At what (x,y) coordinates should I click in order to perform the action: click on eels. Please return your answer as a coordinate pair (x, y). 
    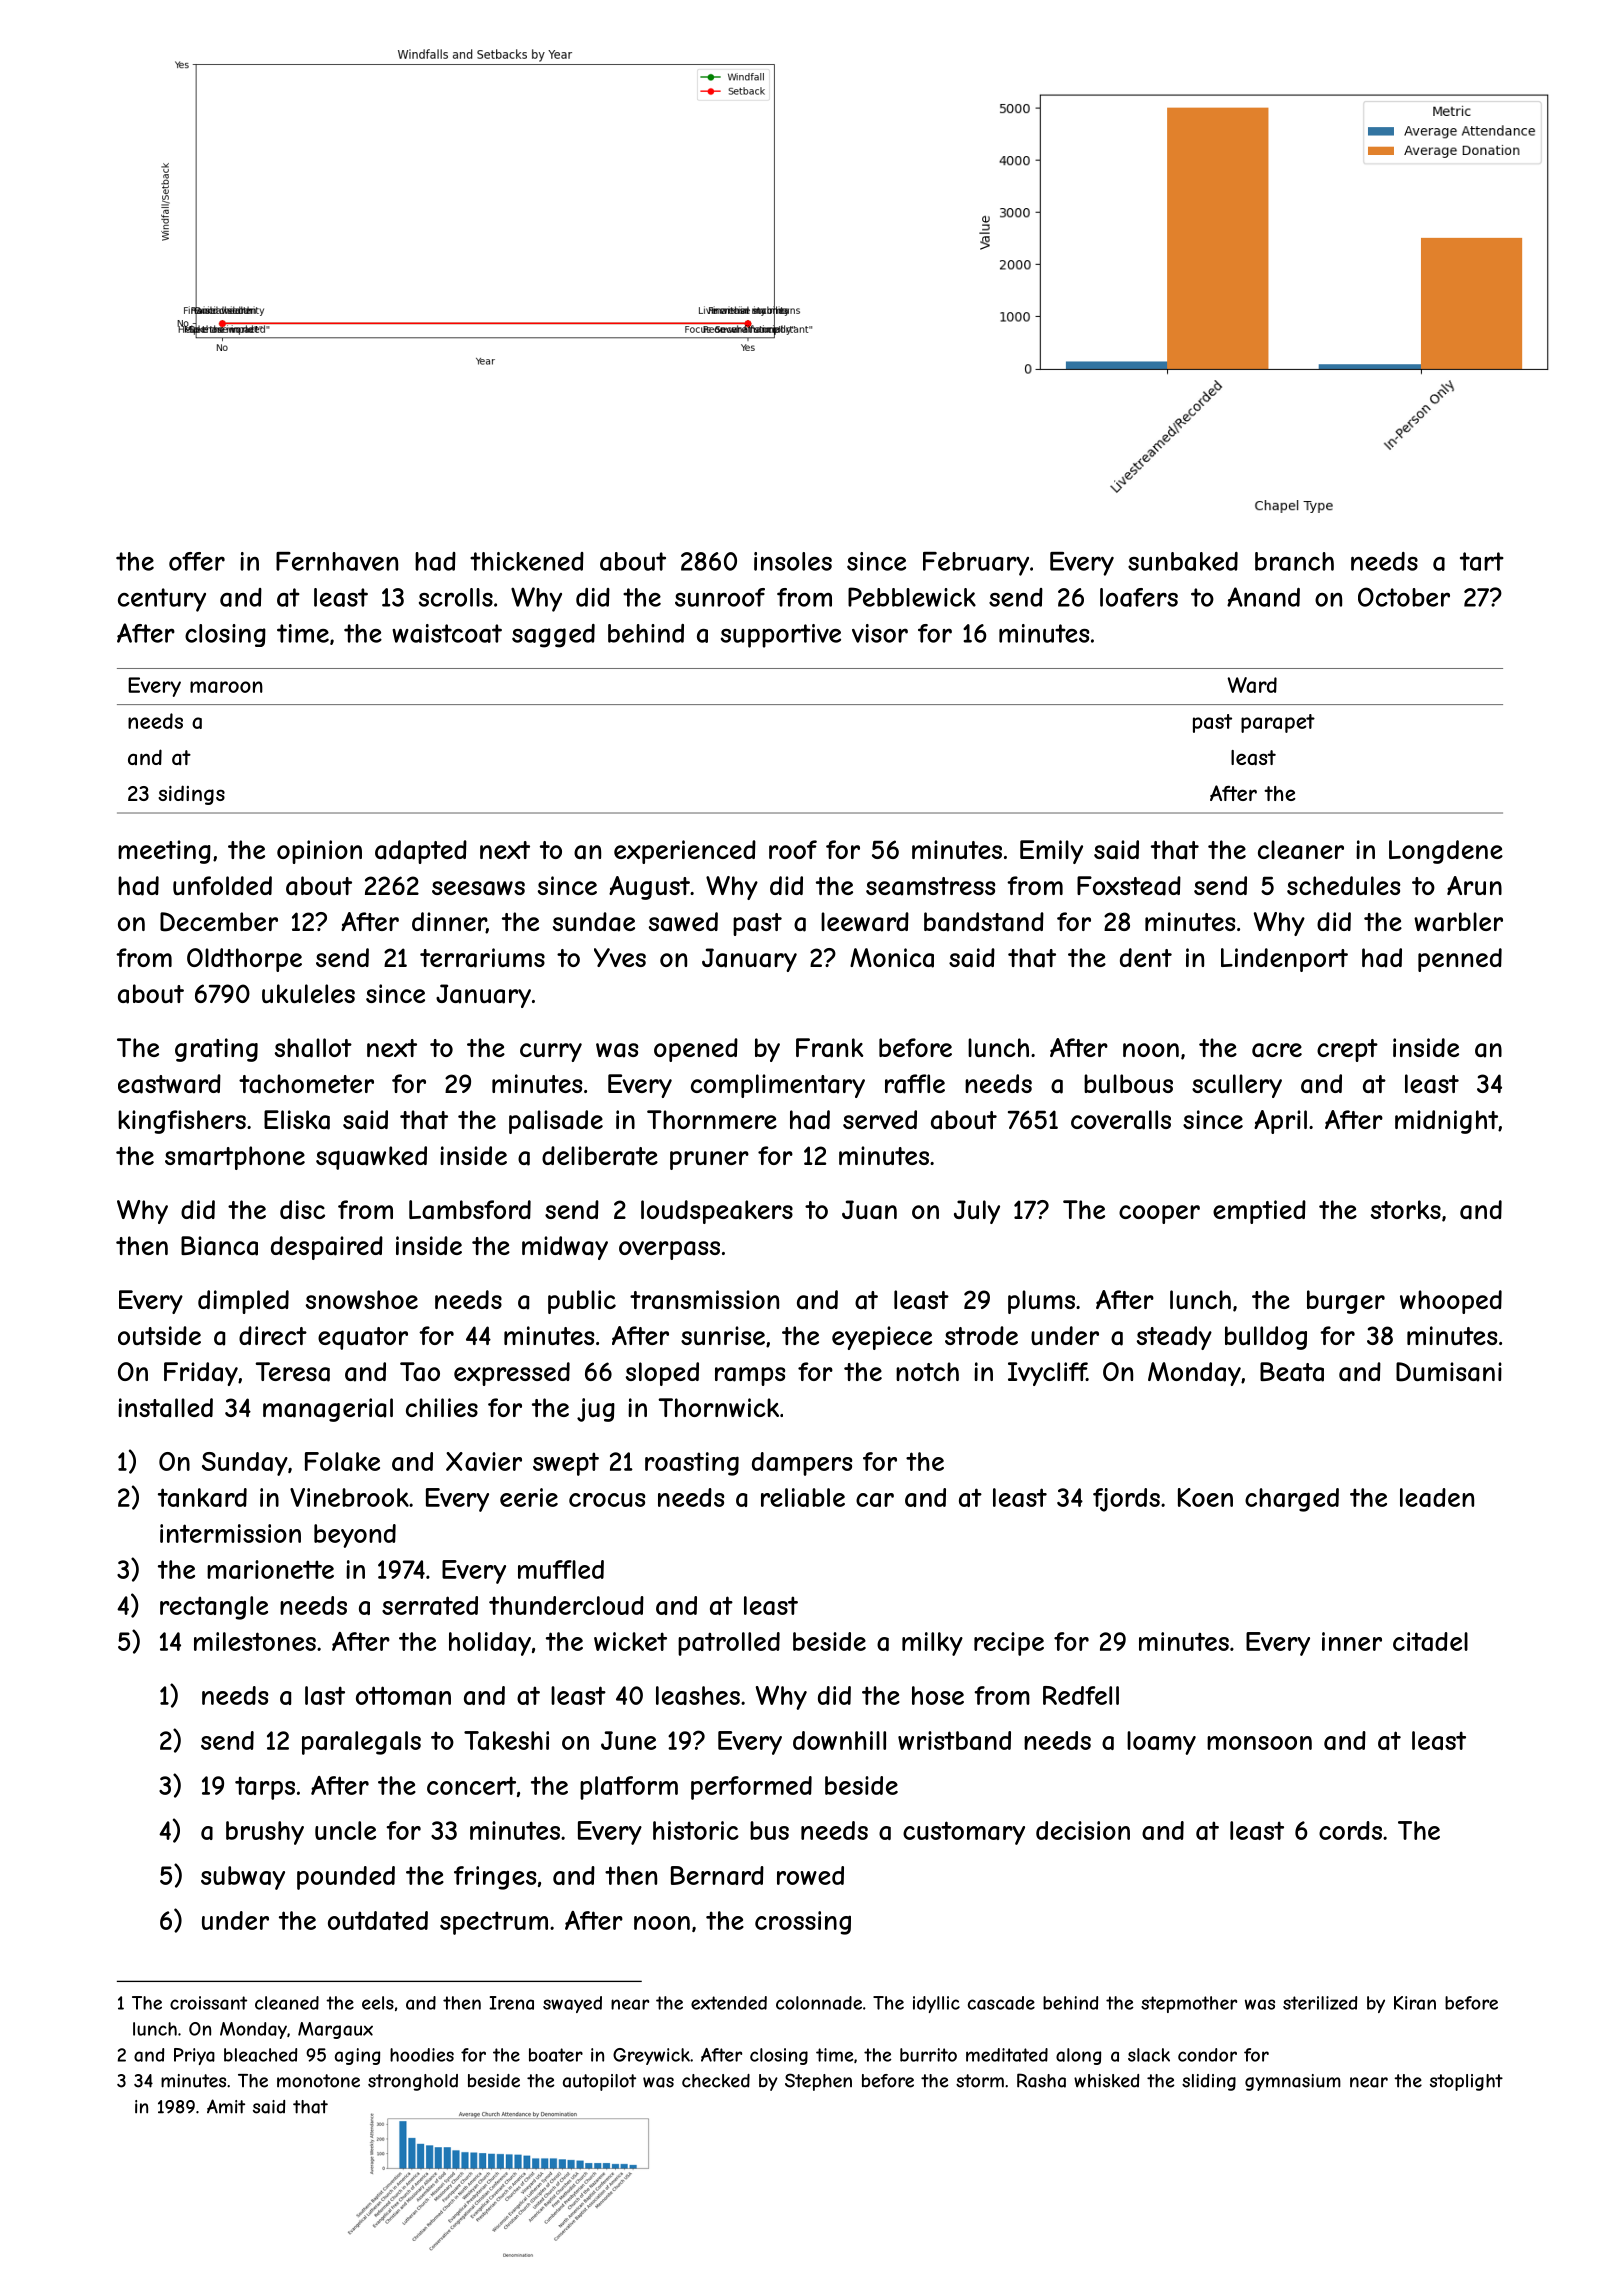
    Looking at the image, I should click on (378, 2003).
